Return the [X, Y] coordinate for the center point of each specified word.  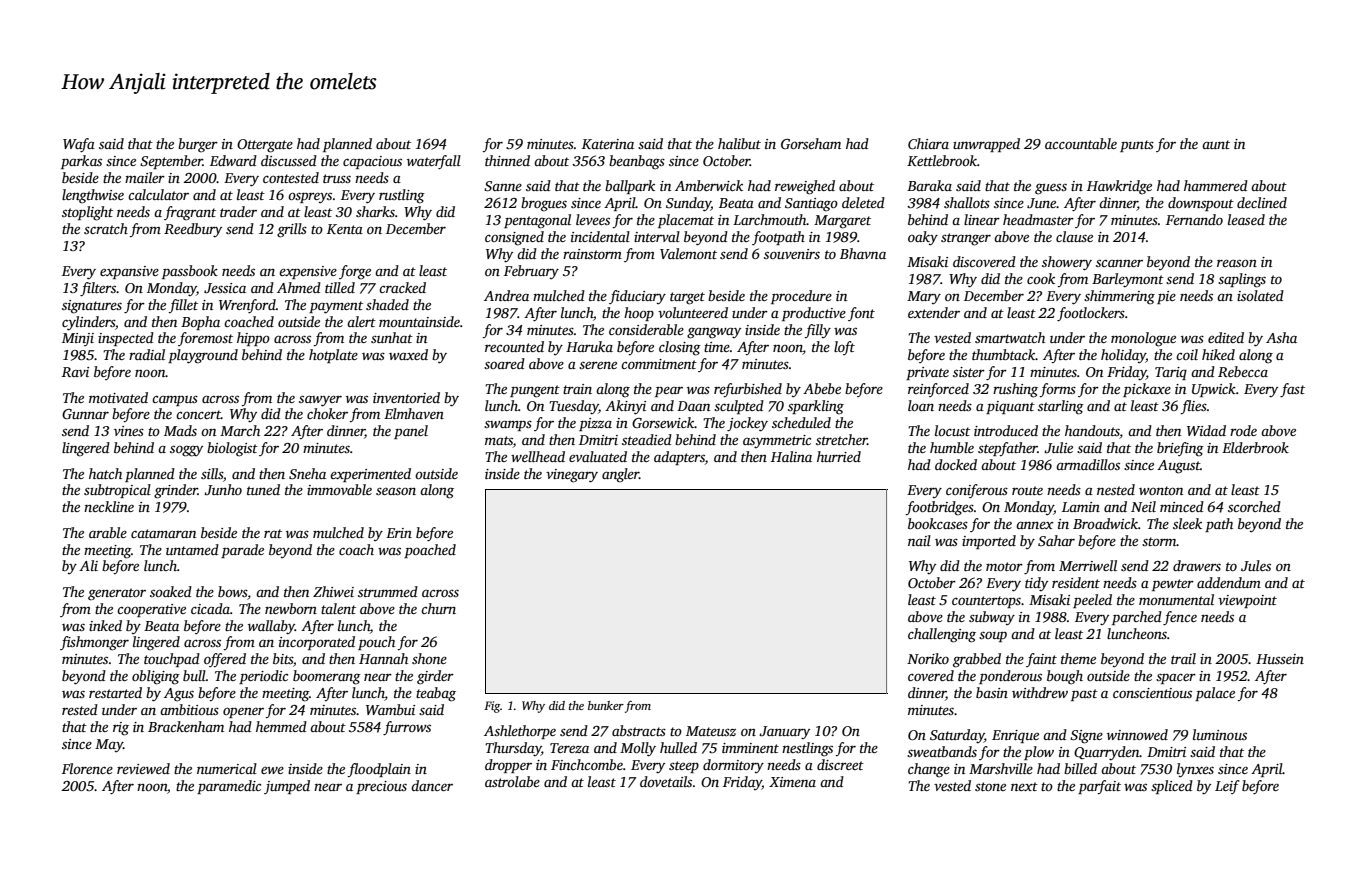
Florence [87, 768]
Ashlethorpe [520, 732]
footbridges [939, 508]
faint [1041, 660]
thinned [507, 160]
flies [1193, 407]
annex [1034, 525]
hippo [253, 339]
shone [429, 658]
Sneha [307, 473]
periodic [263, 677]
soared [504, 363]
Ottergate [265, 146]
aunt [1216, 144]
